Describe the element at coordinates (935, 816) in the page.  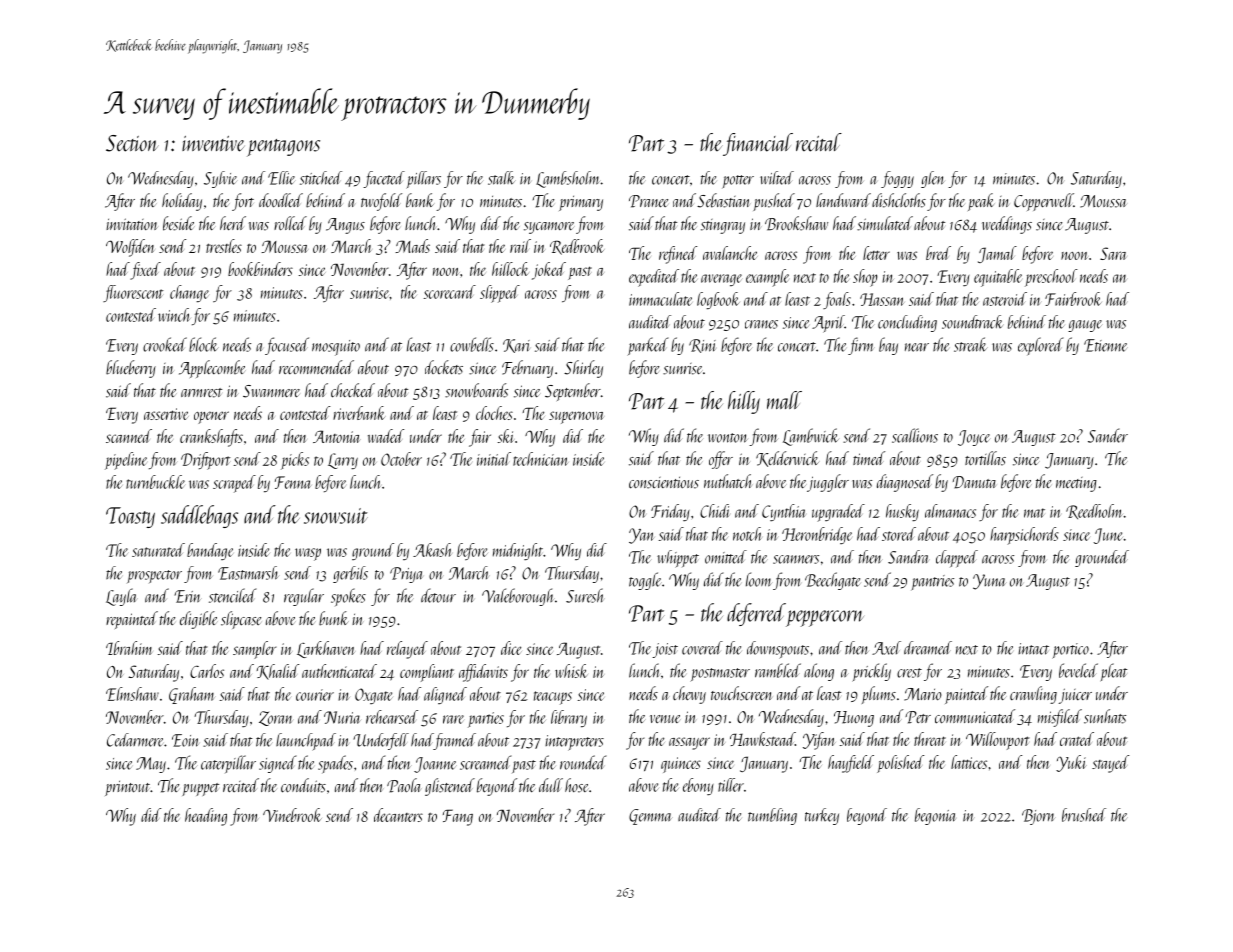
I see `begonia` at that location.
